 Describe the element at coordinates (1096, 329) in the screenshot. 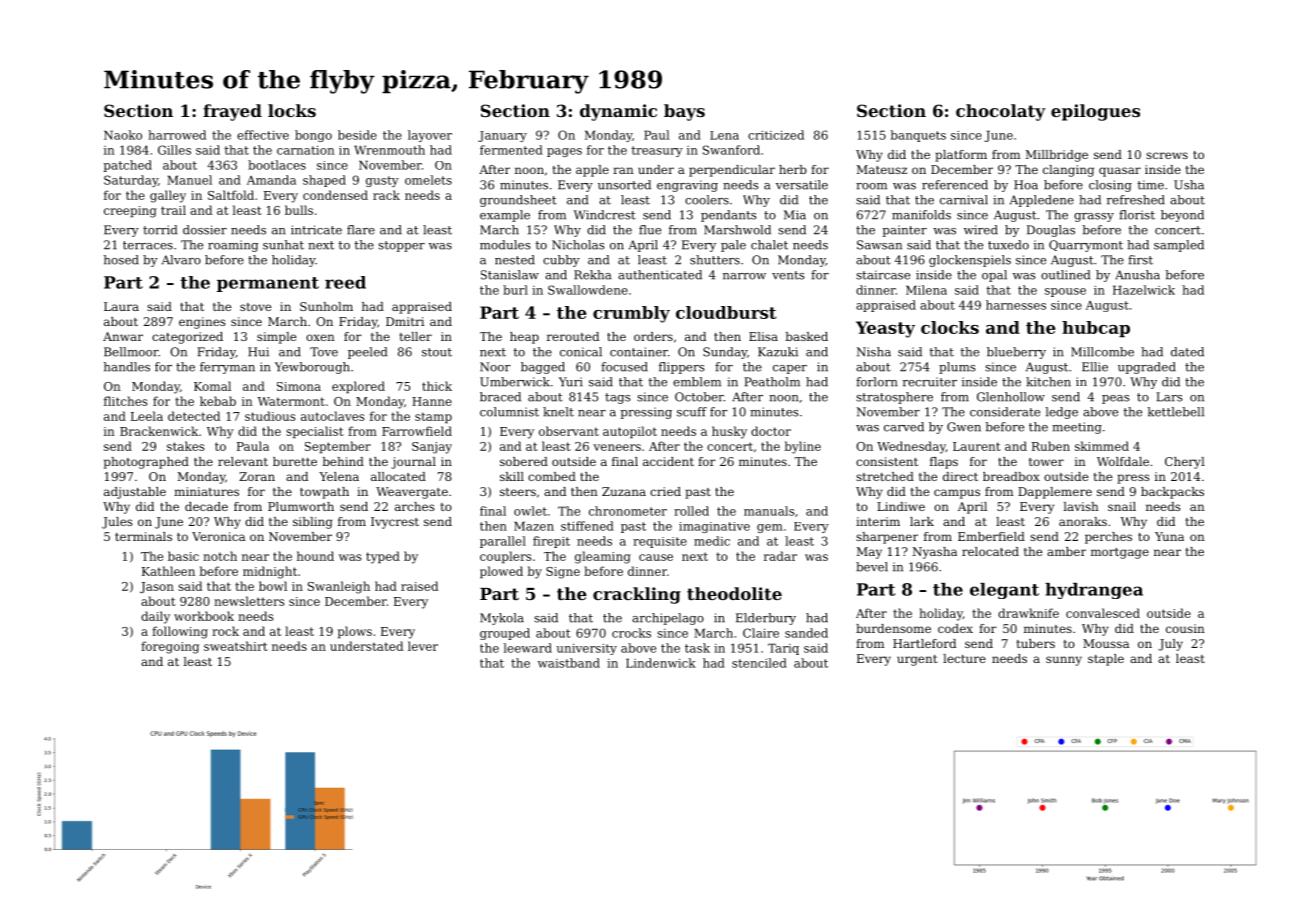

I see `hubcap` at that location.
